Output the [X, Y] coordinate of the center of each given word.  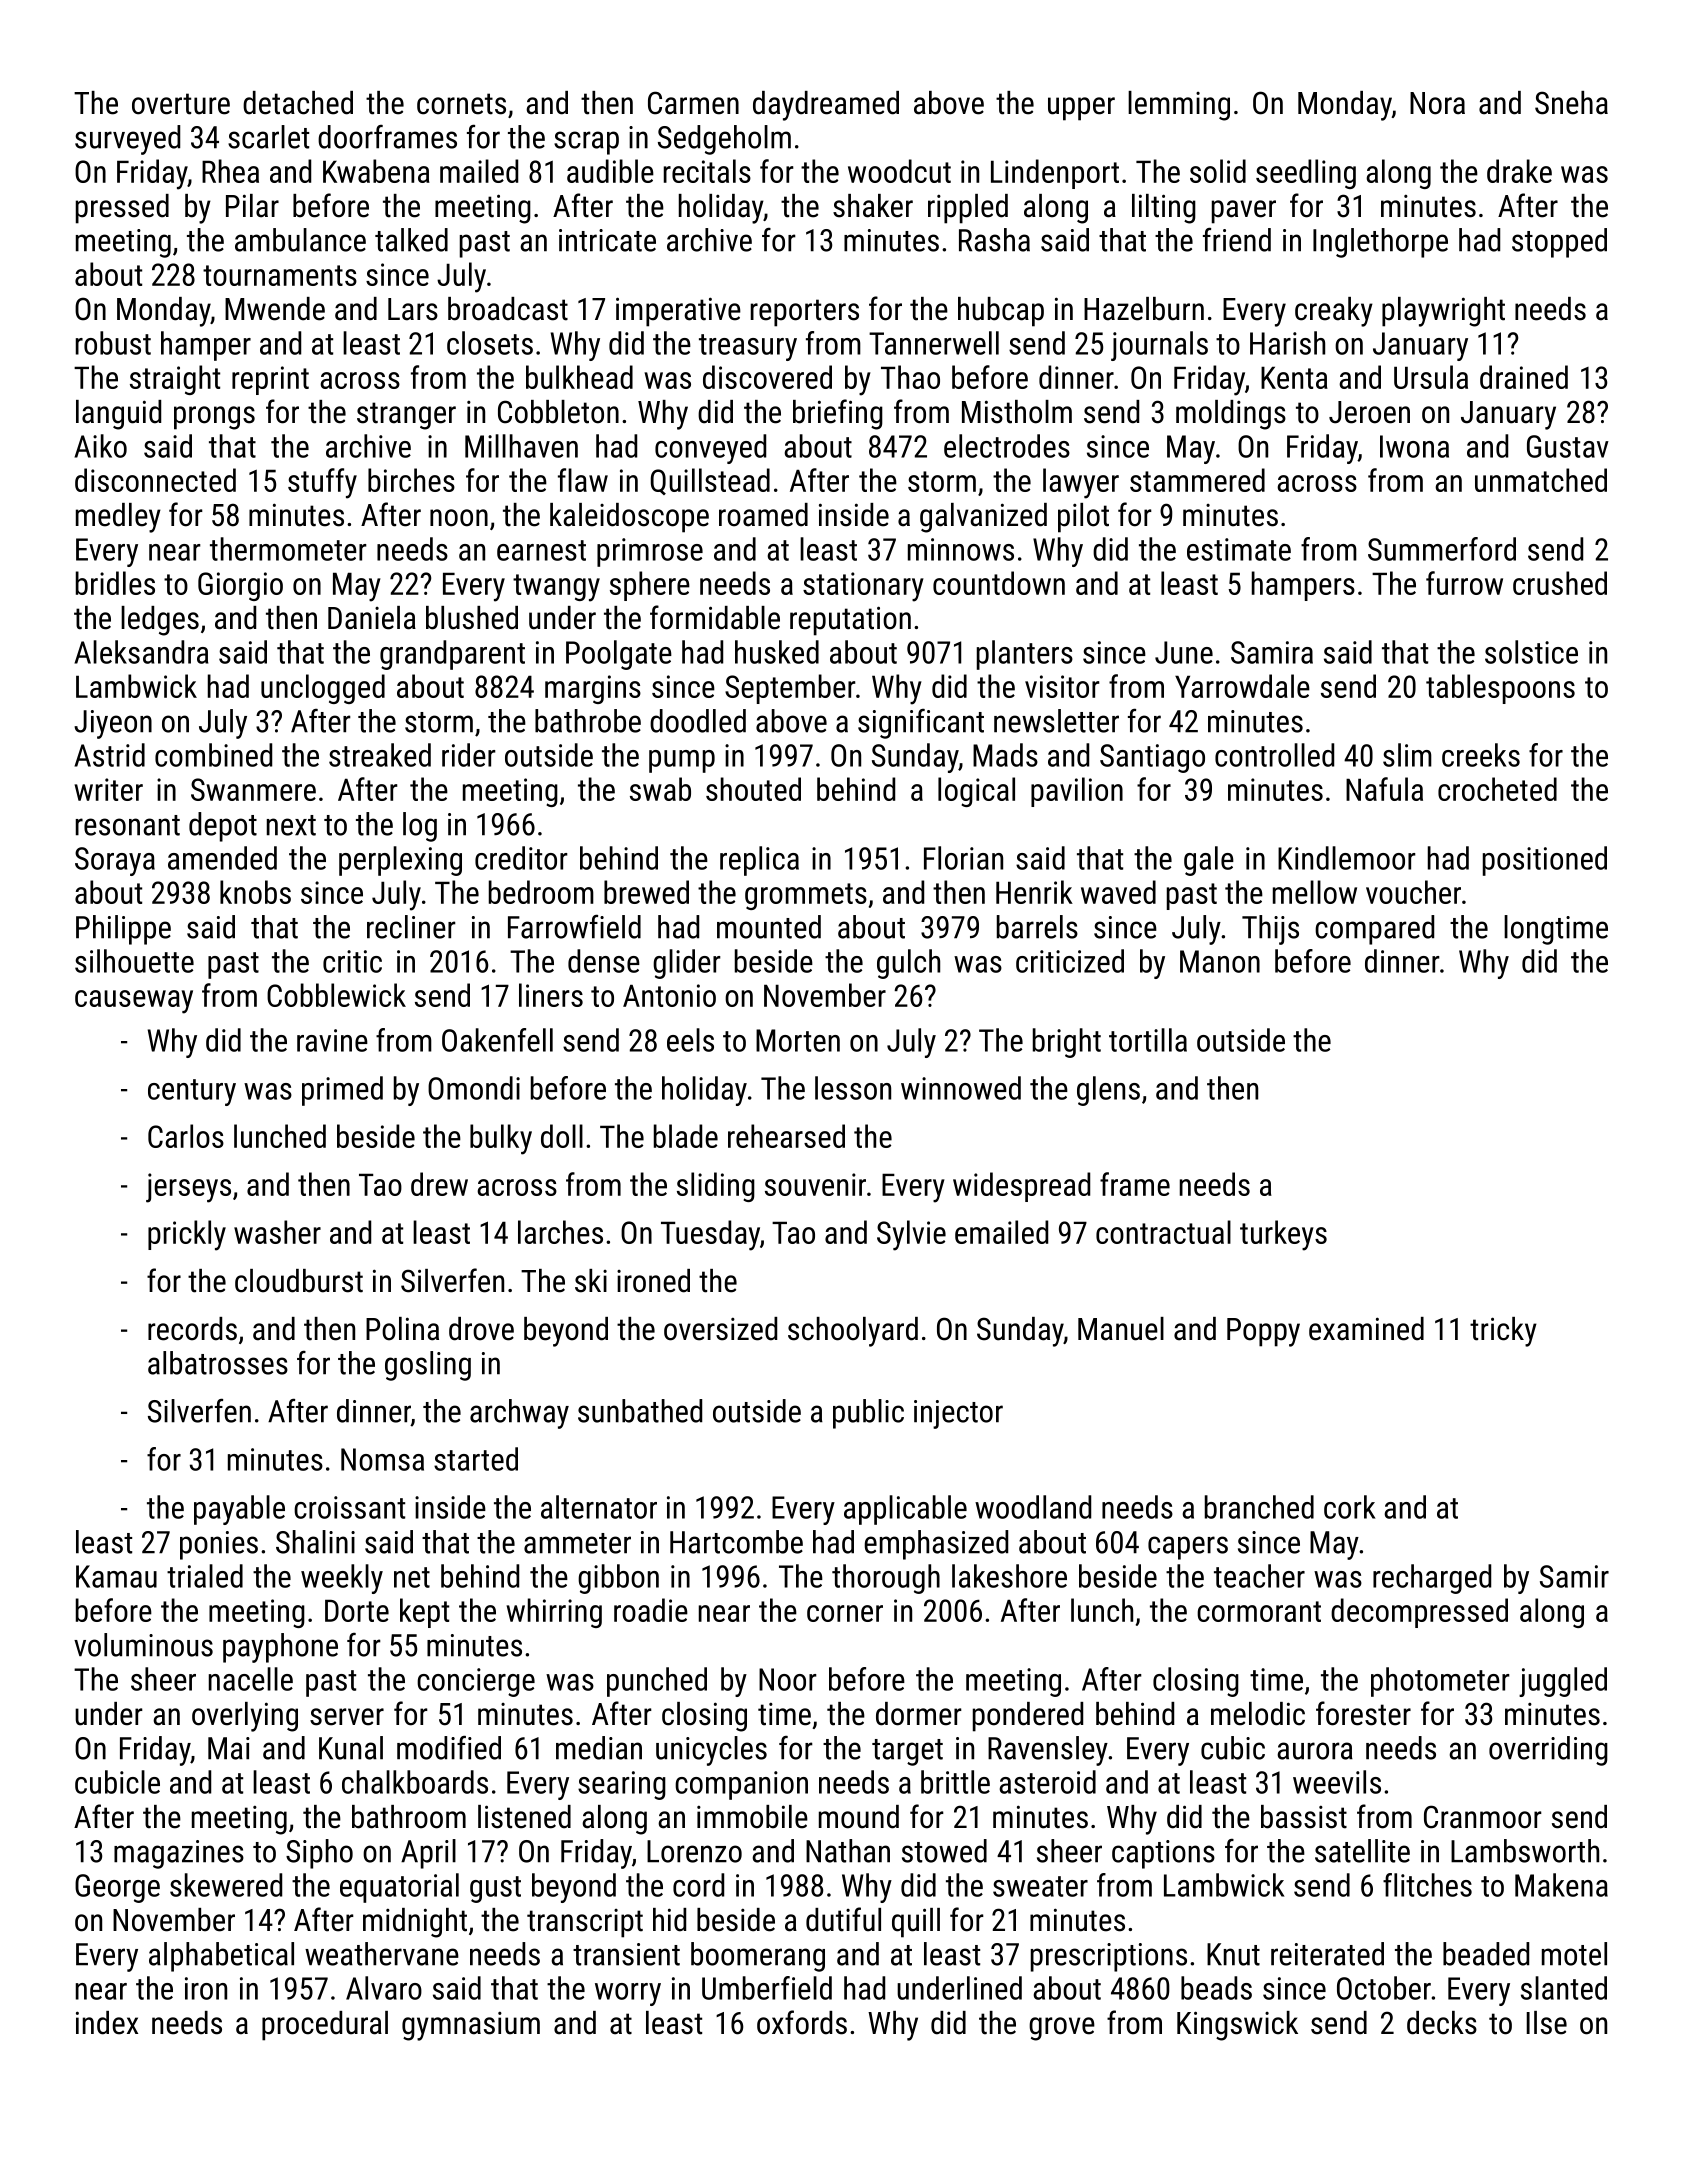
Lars [413, 309]
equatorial [399, 1888]
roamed [763, 515]
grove [1062, 2029]
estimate [1239, 549]
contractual [1163, 1232]
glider [687, 964]
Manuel [1121, 1329]
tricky [1503, 1332]
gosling [428, 1366]
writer [108, 789]
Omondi [474, 1088]
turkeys [1283, 1235]
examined [1366, 1329]
